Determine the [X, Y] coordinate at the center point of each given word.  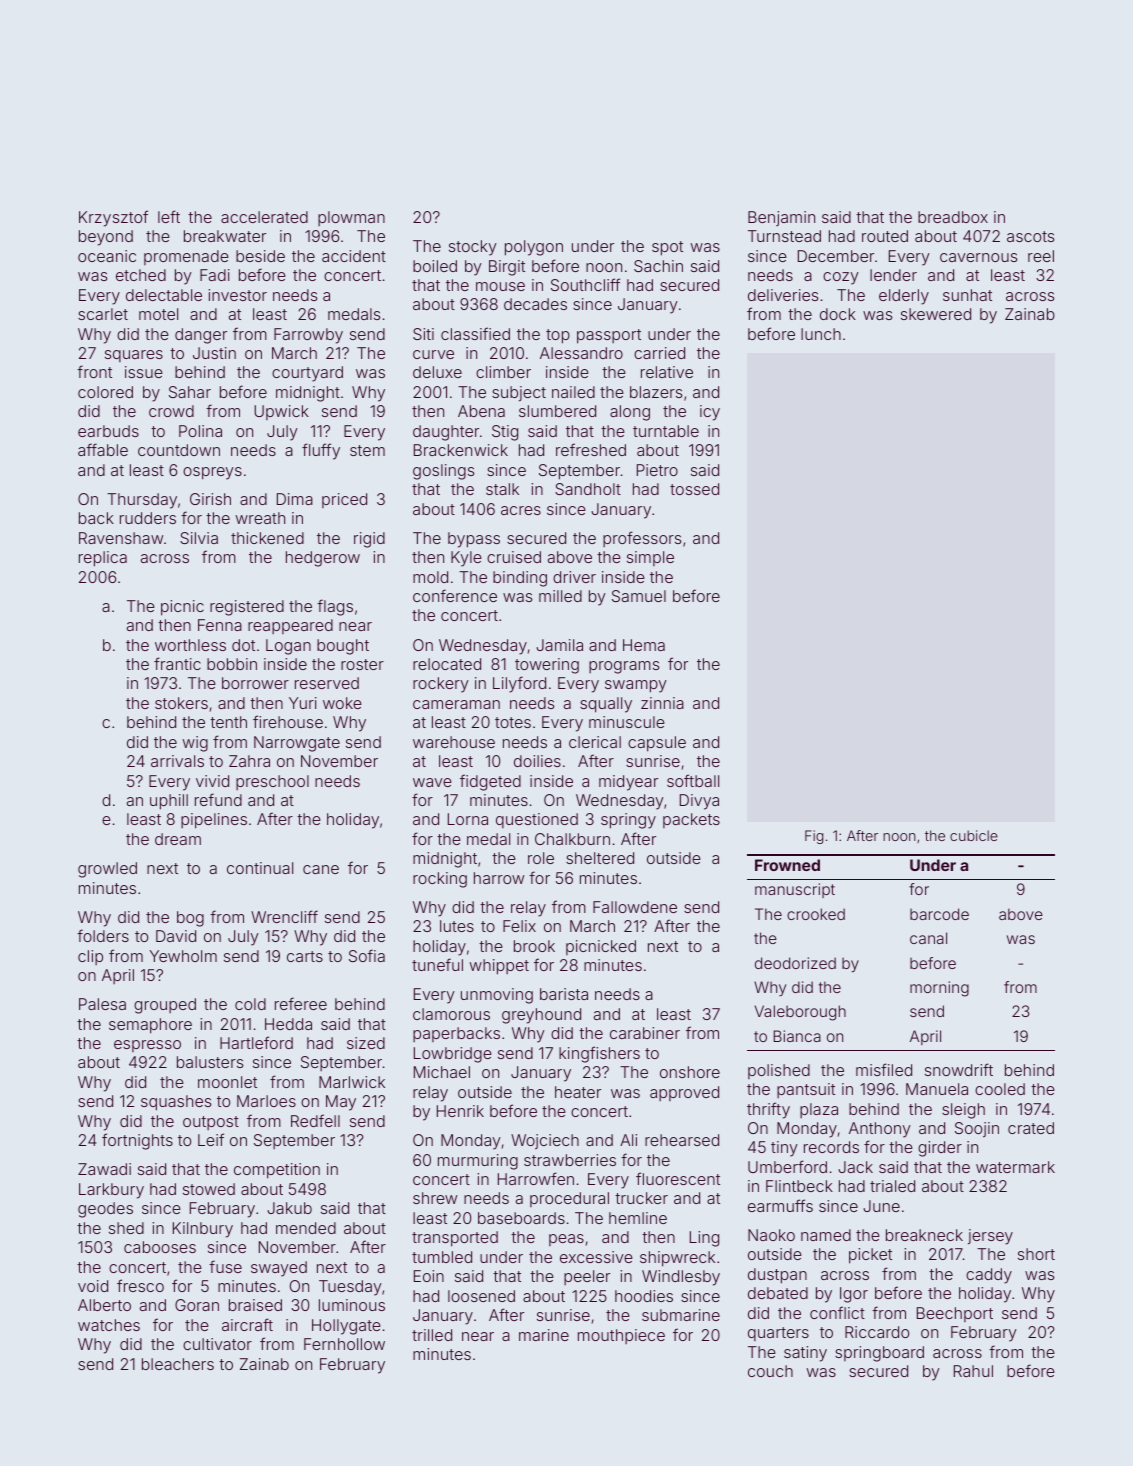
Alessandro [581, 353]
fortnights [137, 1141]
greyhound [541, 1016]
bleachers [178, 1364]
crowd [171, 411]
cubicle [974, 835]
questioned [537, 820]
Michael [442, 1072]
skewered [936, 314]
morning [939, 989]
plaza [819, 1110]
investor [237, 295]
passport [609, 336]
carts [305, 956]
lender [893, 275]
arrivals [177, 761]
